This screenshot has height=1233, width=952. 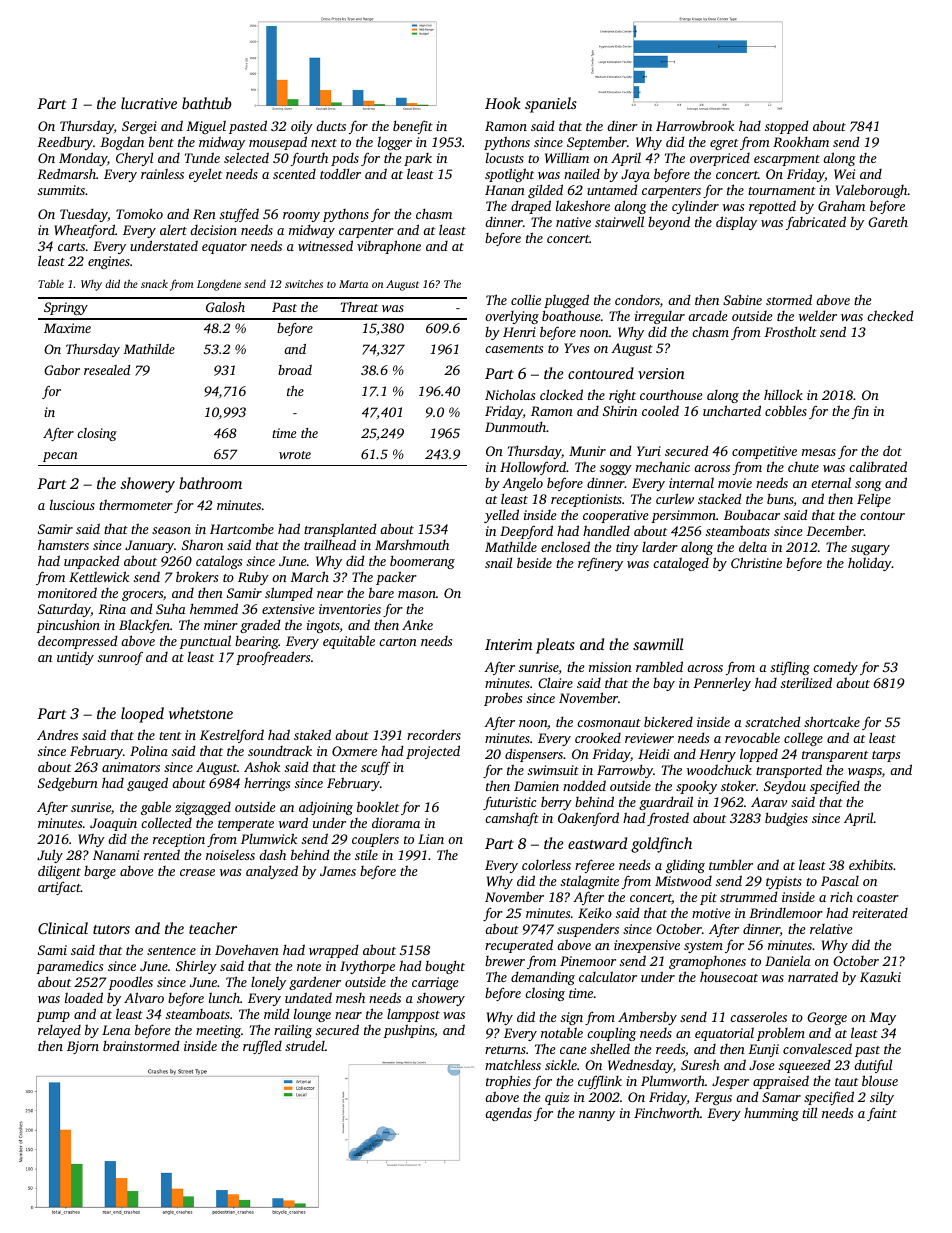 I want to click on vibraphone, so click(x=389, y=247).
